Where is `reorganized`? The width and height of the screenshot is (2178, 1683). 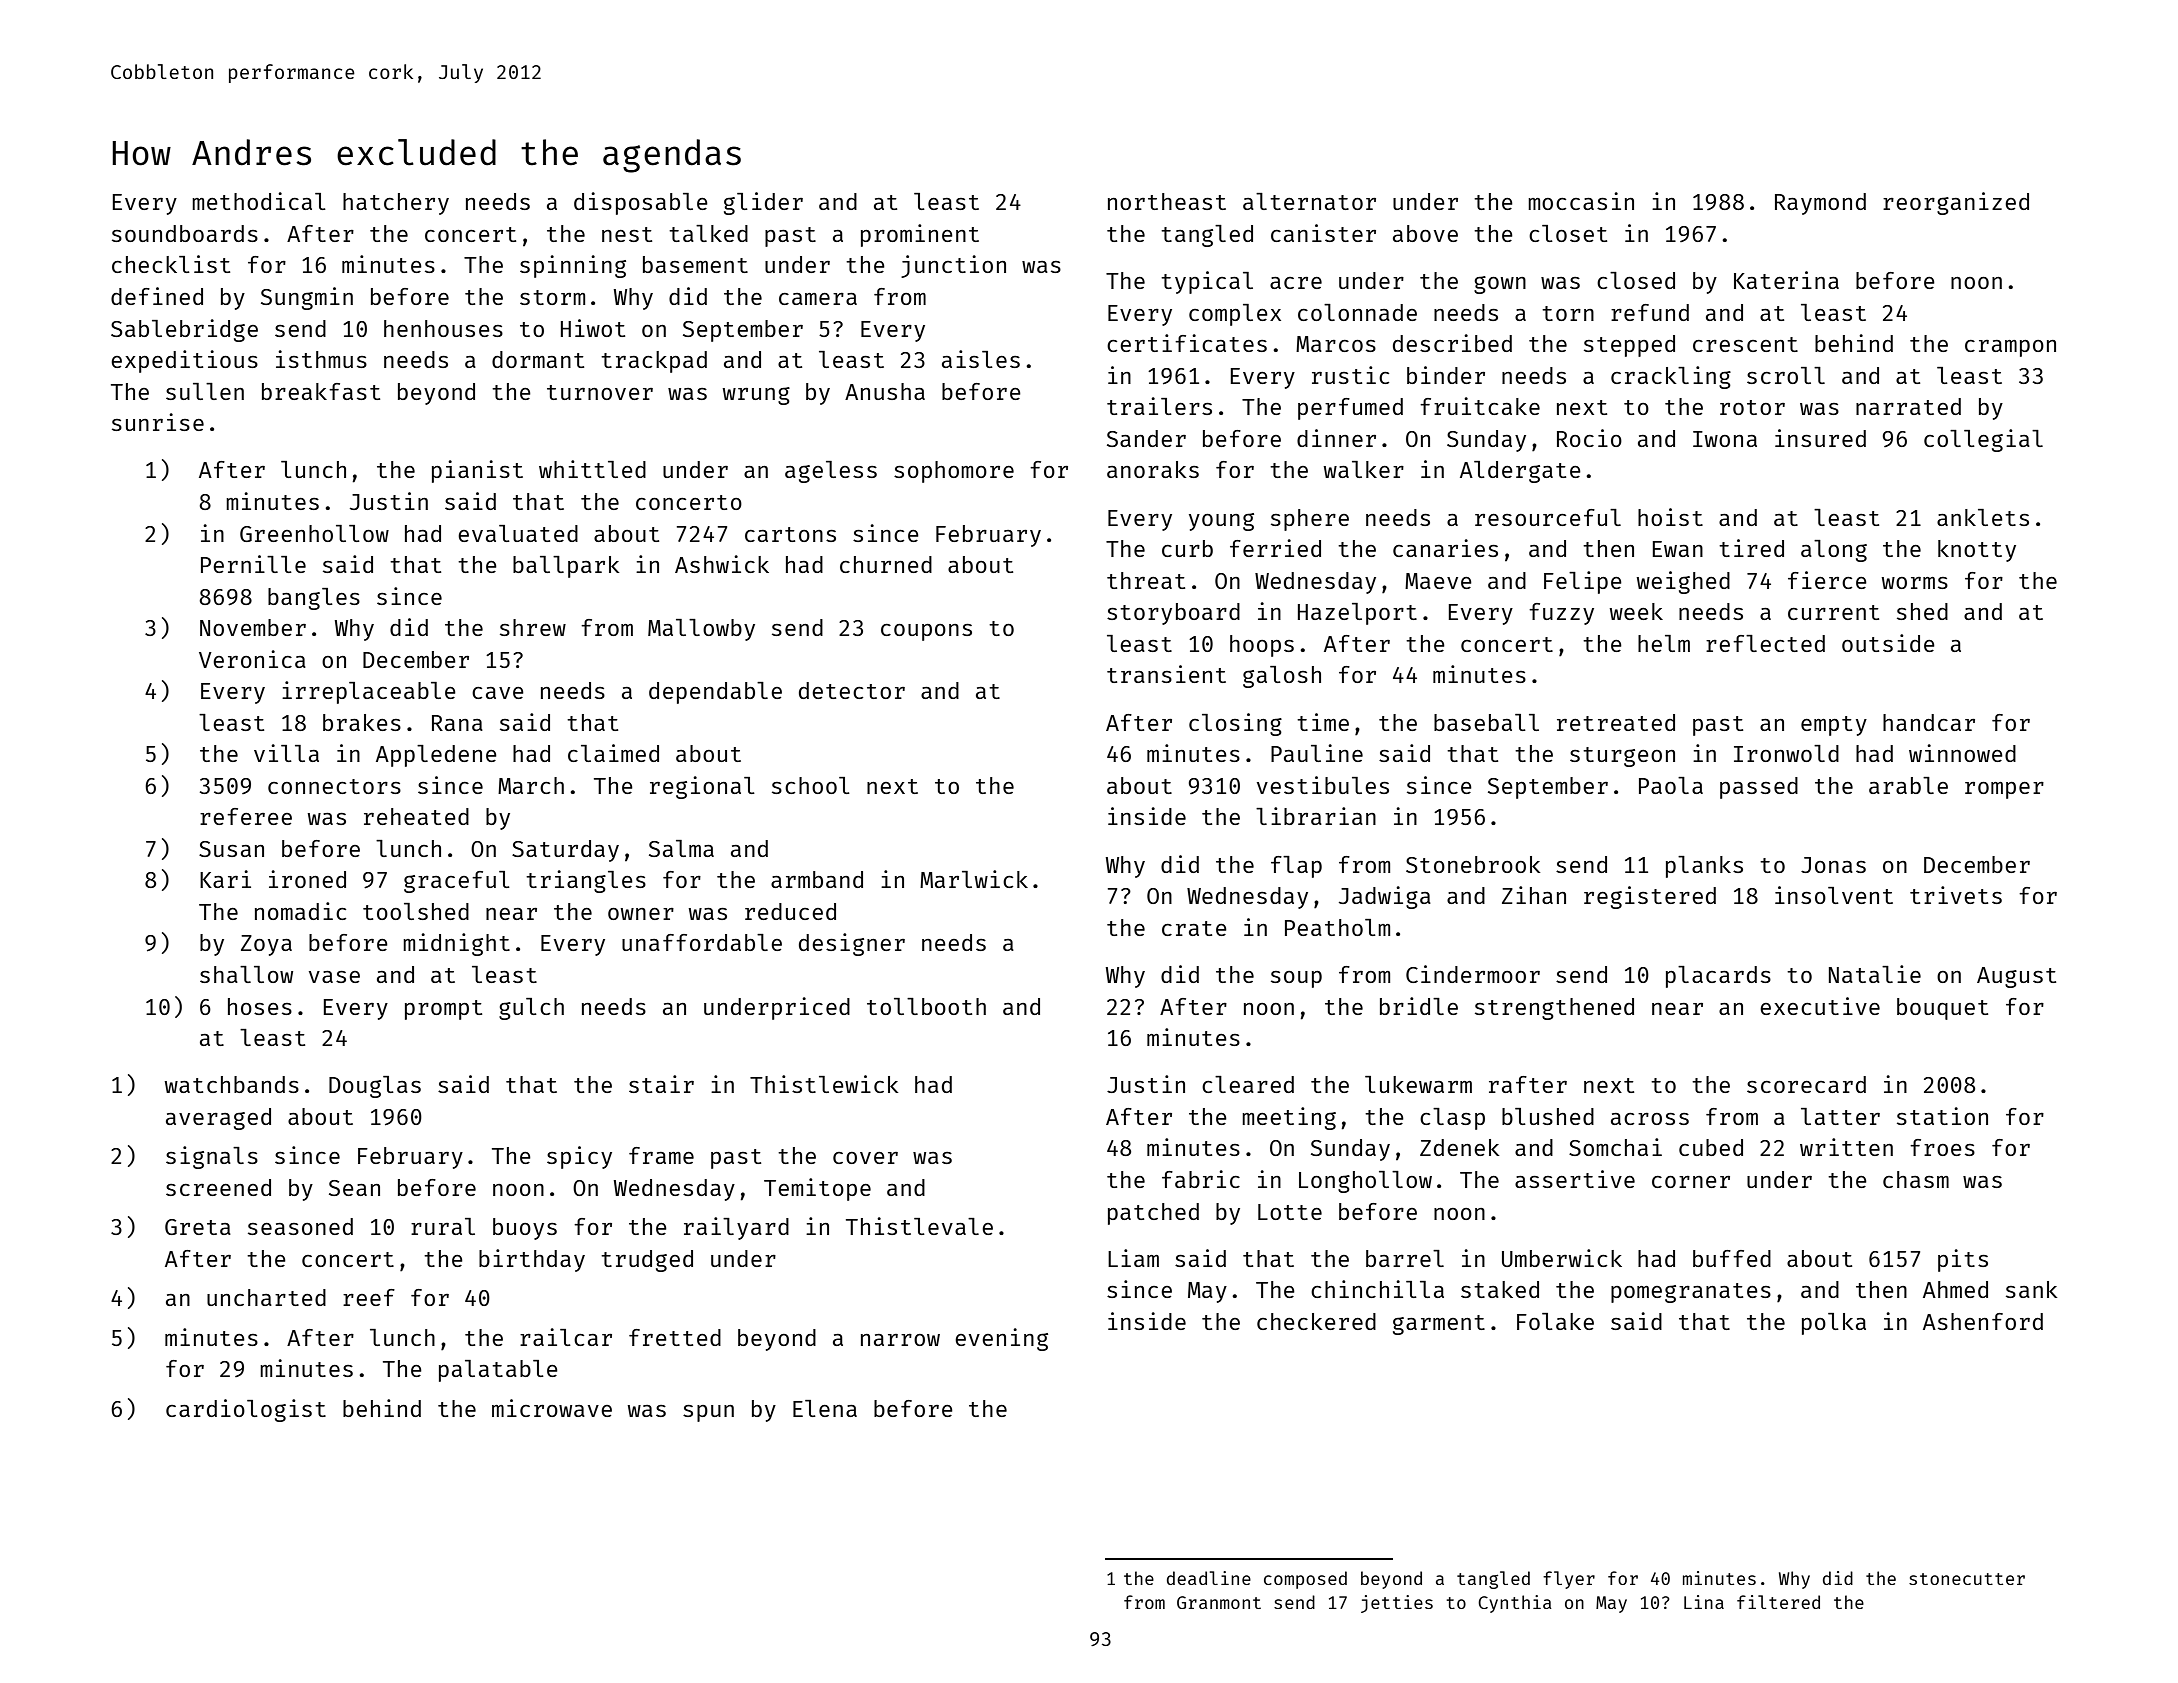
reorganized is located at coordinates (1956, 203).
